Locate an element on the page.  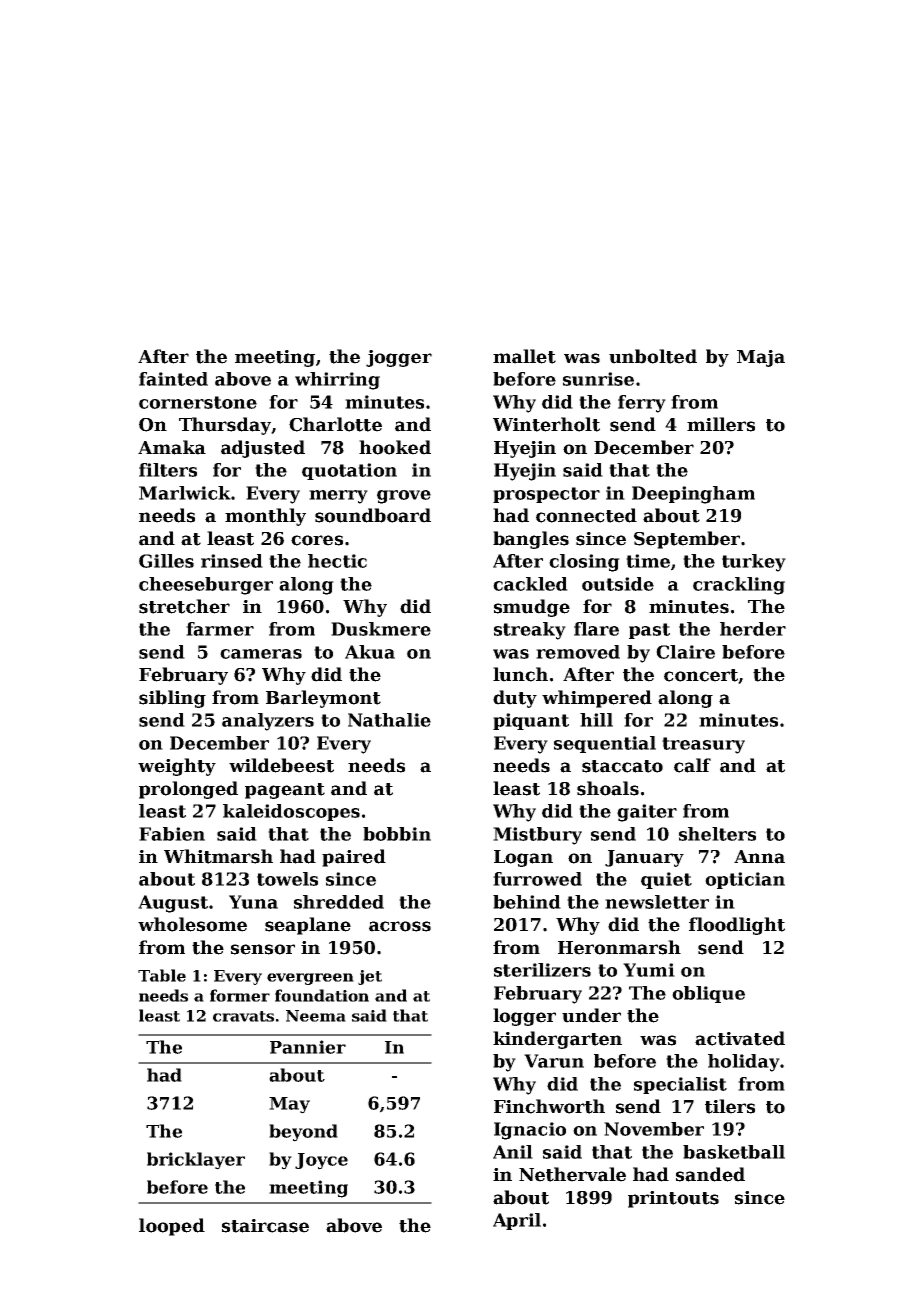
crackling is located at coordinates (739, 586).
